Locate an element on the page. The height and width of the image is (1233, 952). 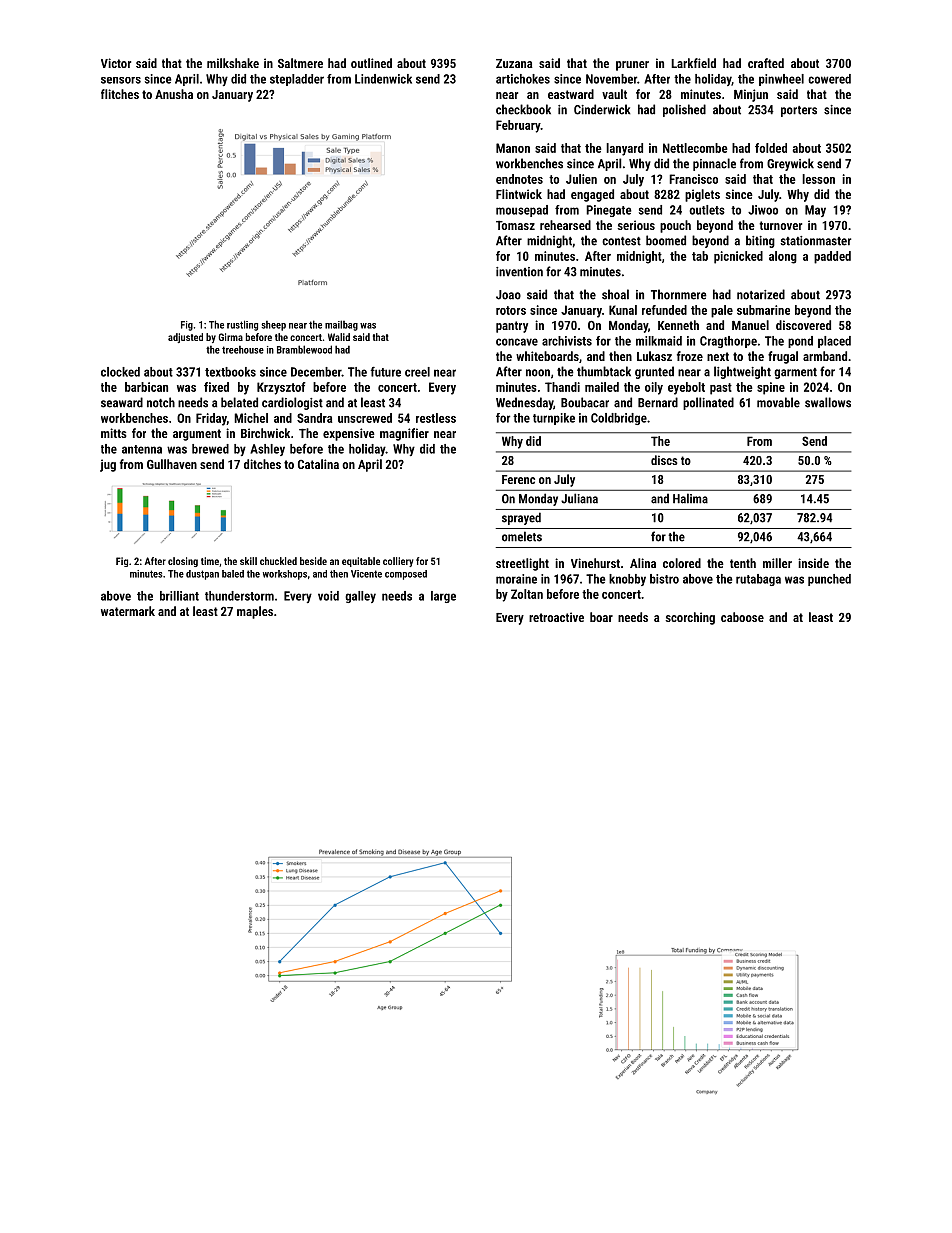
punched is located at coordinates (829, 580).
